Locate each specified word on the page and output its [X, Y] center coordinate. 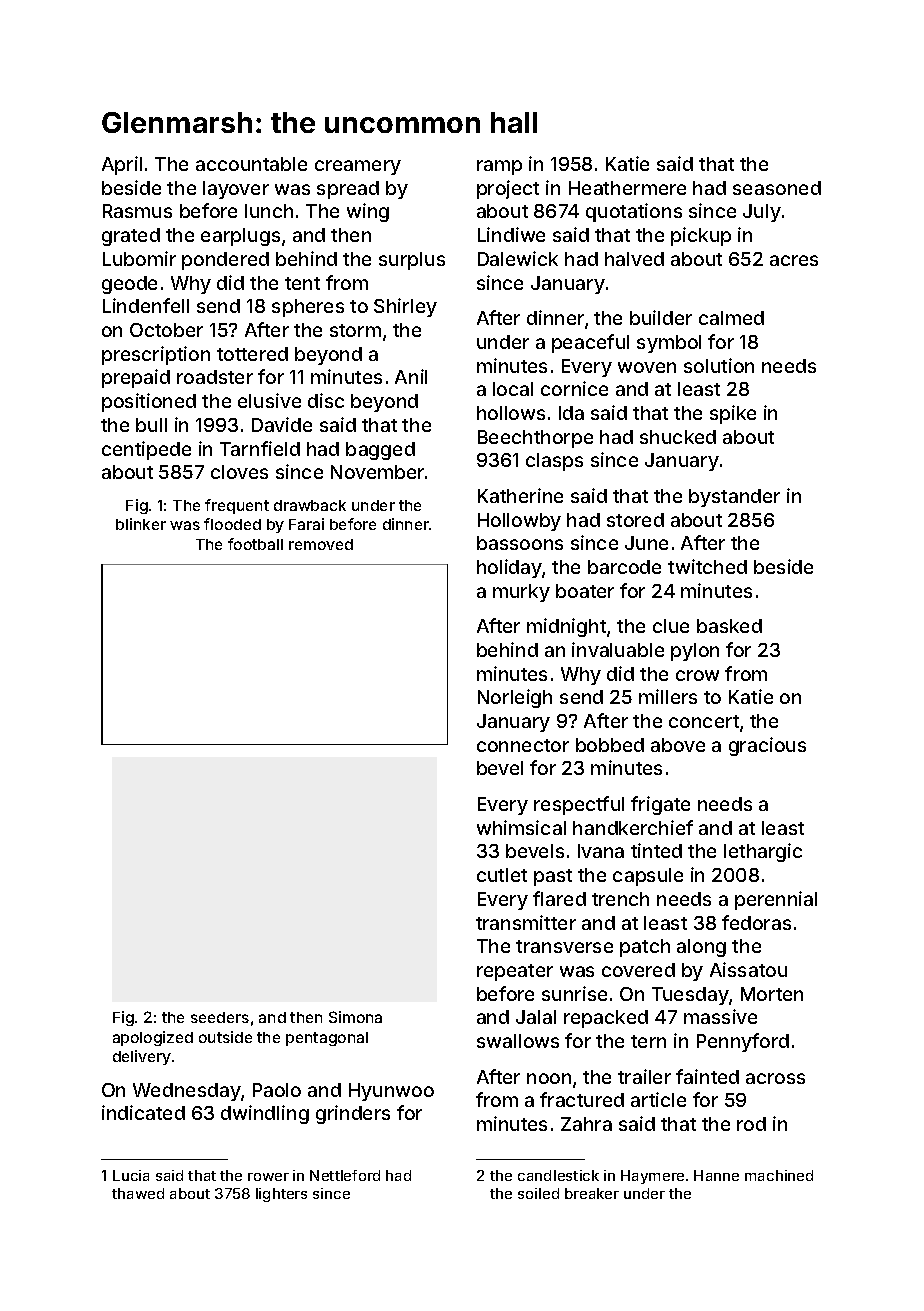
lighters [281, 1195]
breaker [592, 1193]
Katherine [520, 495]
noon [549, 1078]
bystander [734, 498]
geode [129, 285]
